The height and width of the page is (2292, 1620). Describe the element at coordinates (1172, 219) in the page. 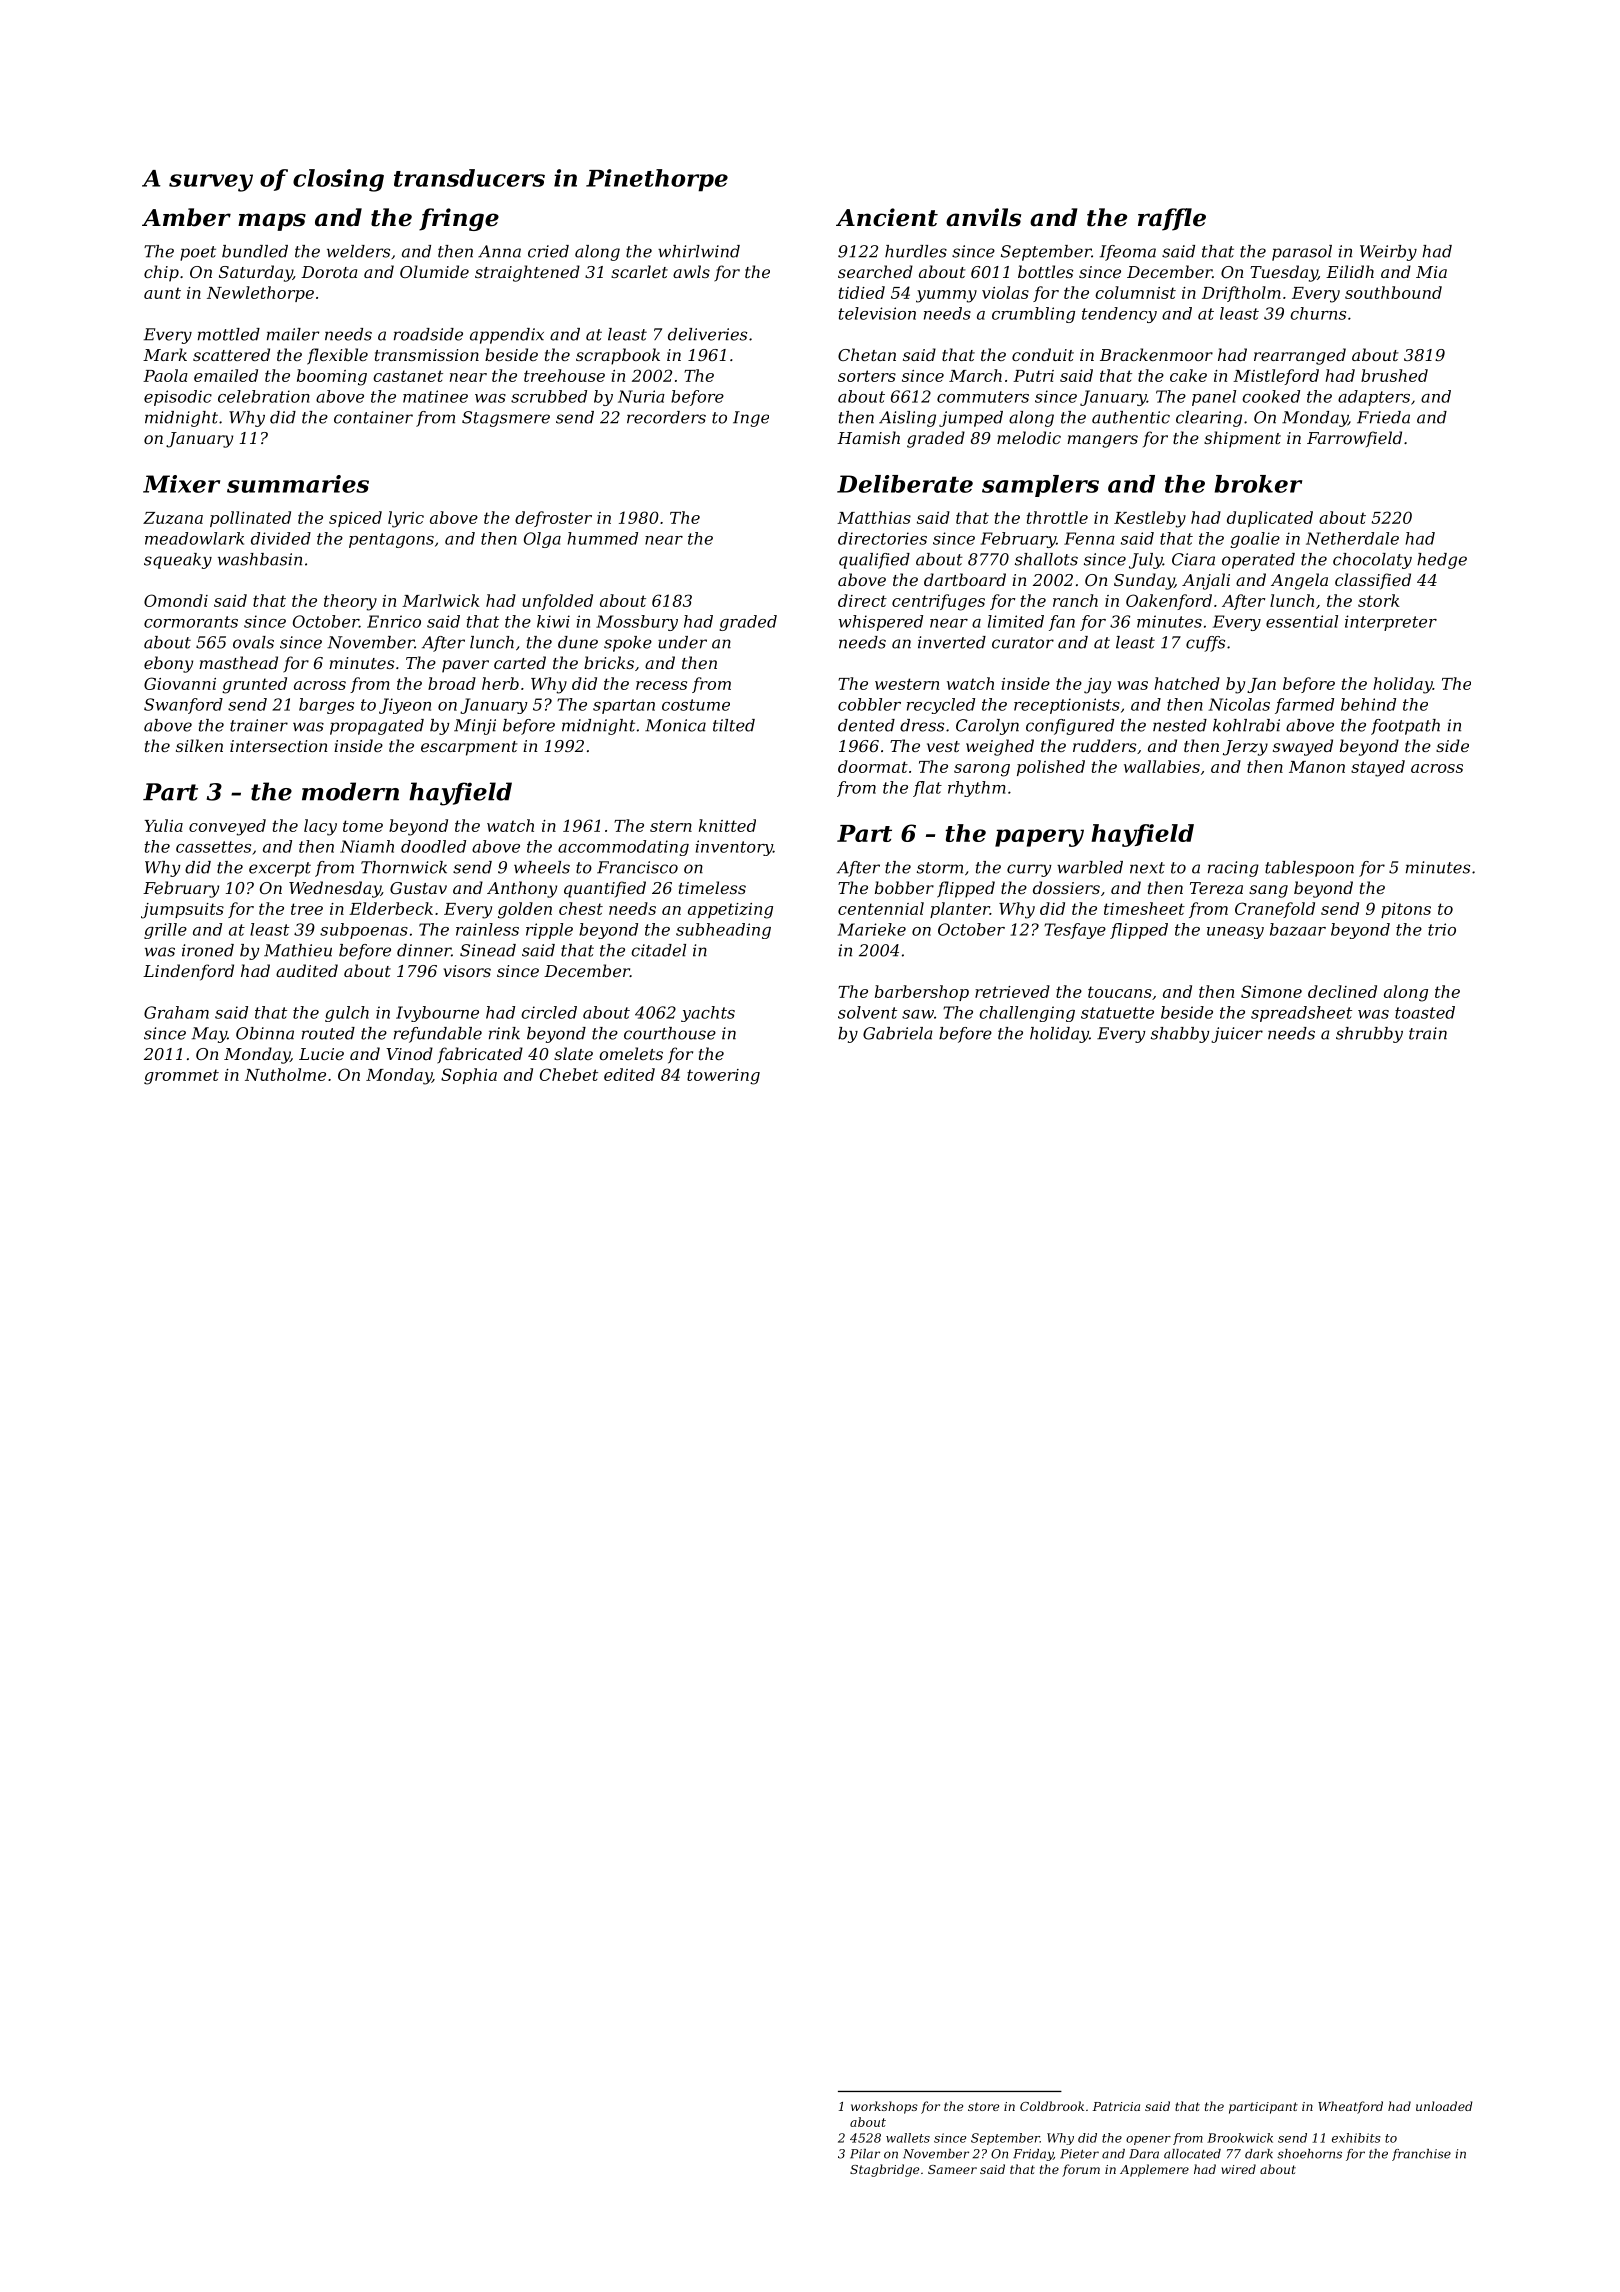

I see `raffle` at that location.
